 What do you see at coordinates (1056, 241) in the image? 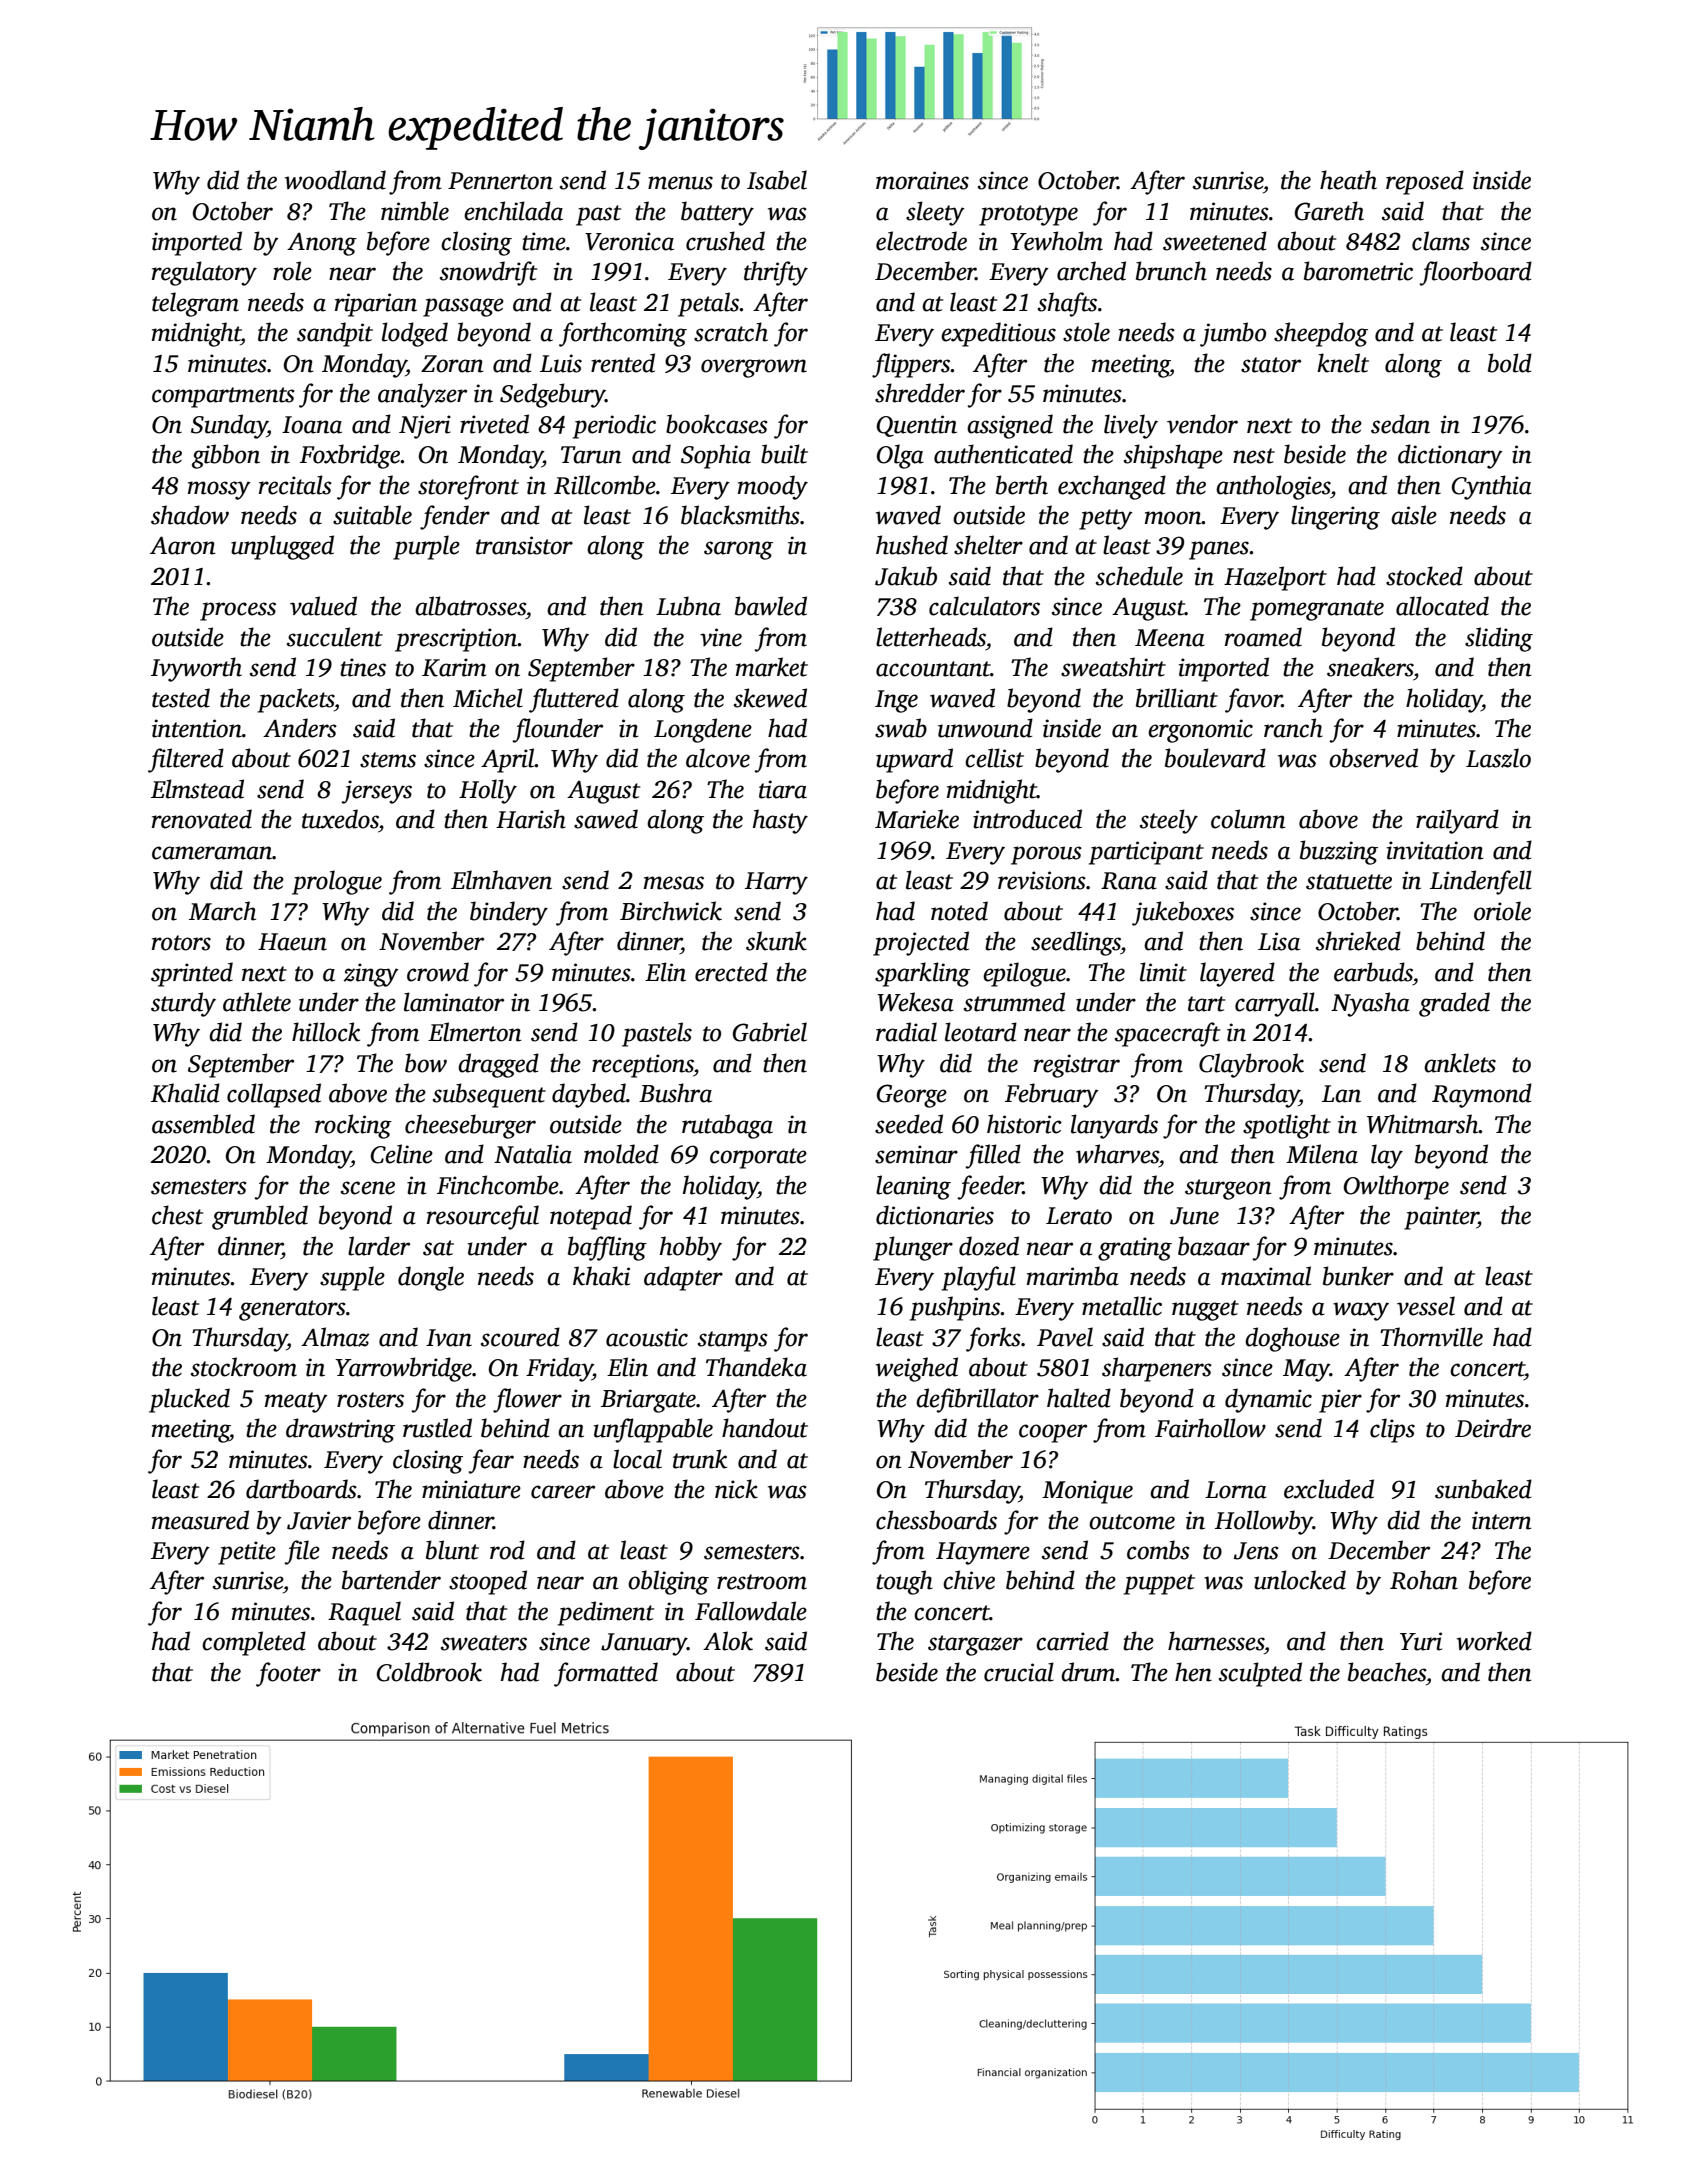
I see `Yewholm` at bounding box center [1056, 241].
